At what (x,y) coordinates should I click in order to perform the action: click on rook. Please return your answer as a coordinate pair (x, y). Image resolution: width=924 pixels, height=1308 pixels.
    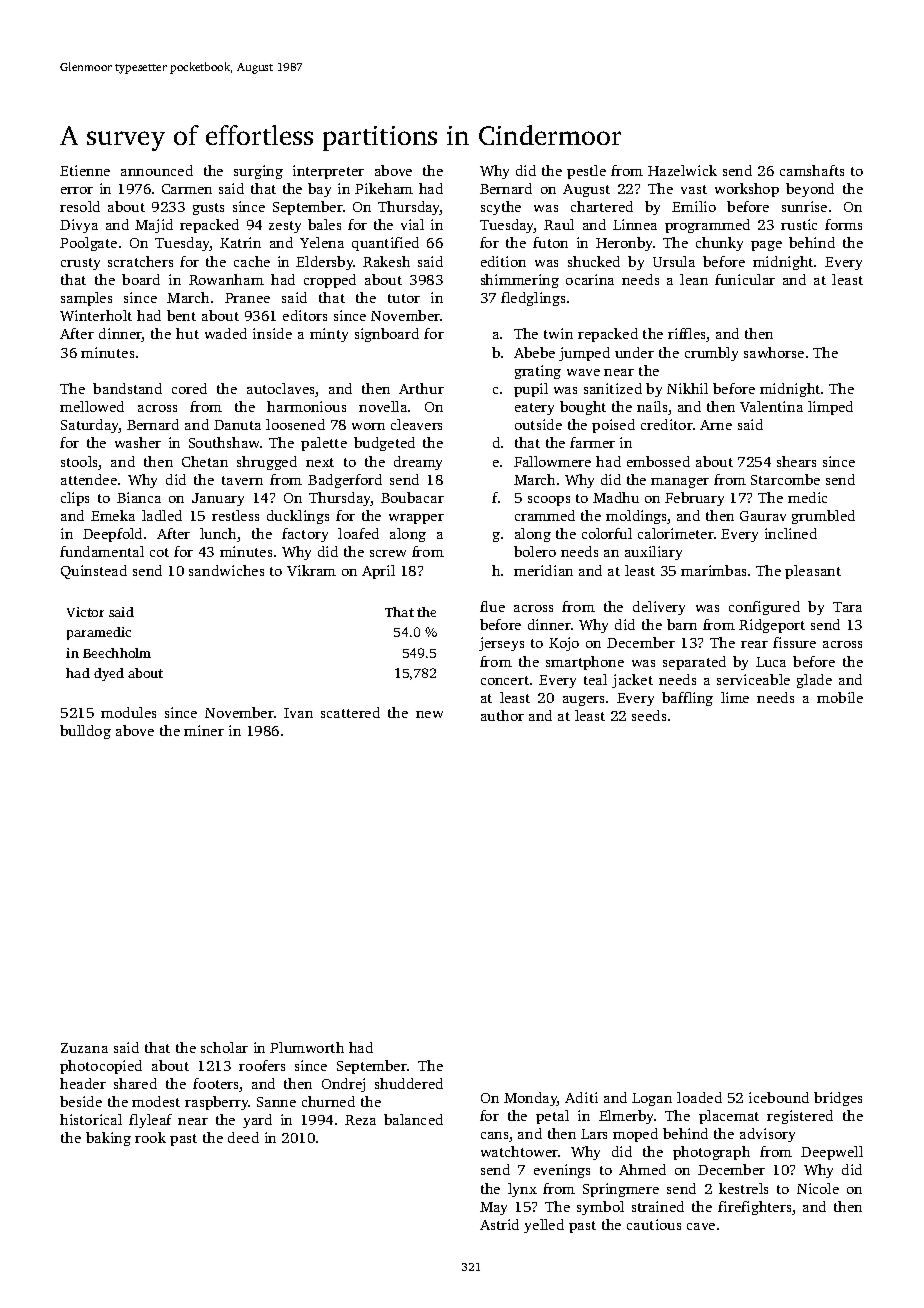
    Looking at the image, I should click on (150, 1137).
